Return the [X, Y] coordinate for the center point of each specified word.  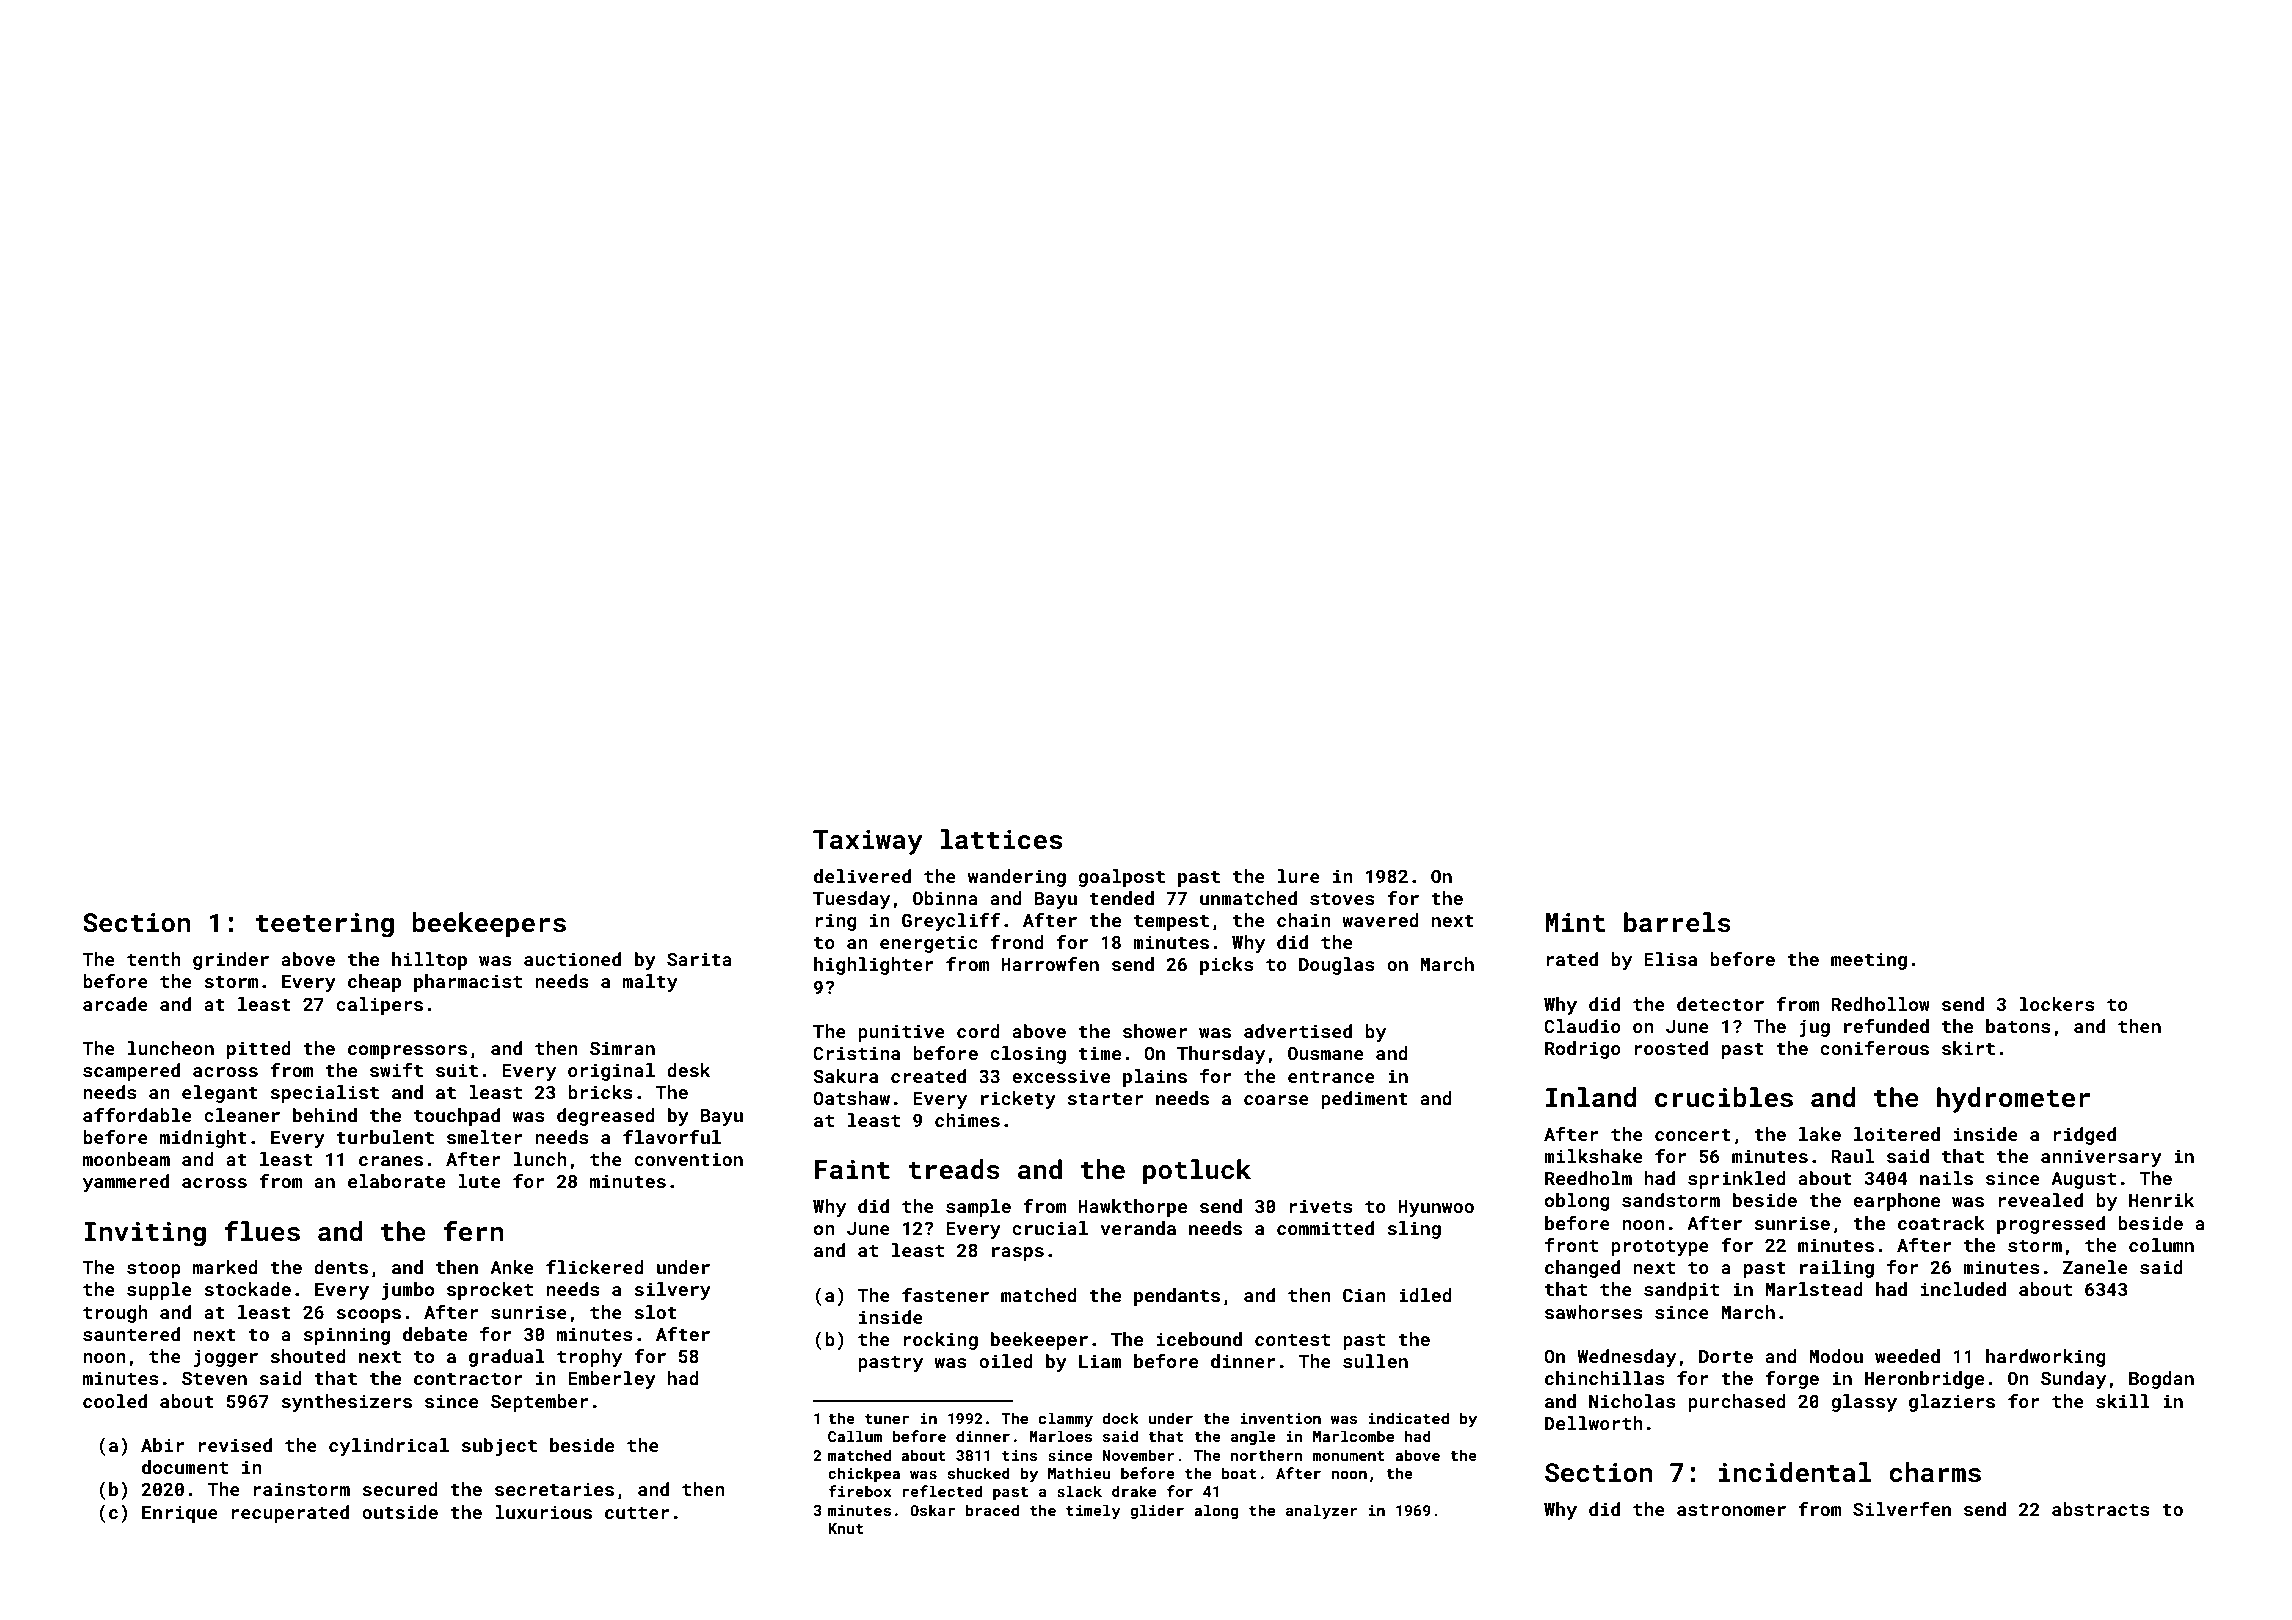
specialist [325, 1094]
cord [978, 1031]
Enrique [180, 1514]
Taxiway [868, 842]
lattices [1001, 839]
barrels [1677, 922]
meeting [1869, 961]
